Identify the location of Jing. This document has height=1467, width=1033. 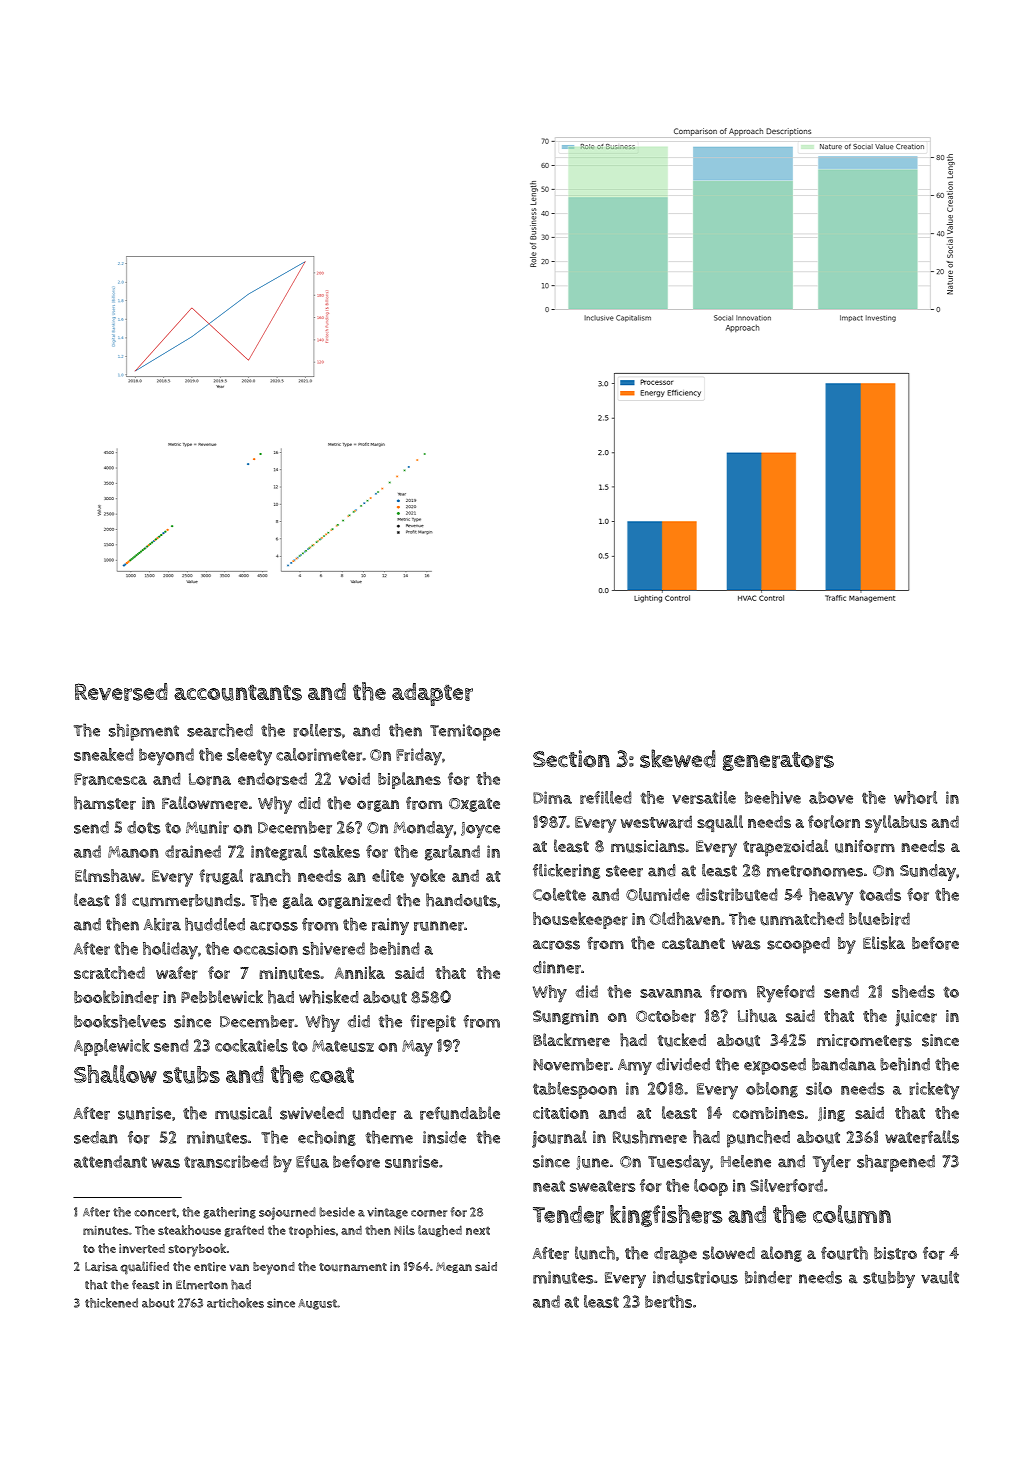
(831, 1114).
